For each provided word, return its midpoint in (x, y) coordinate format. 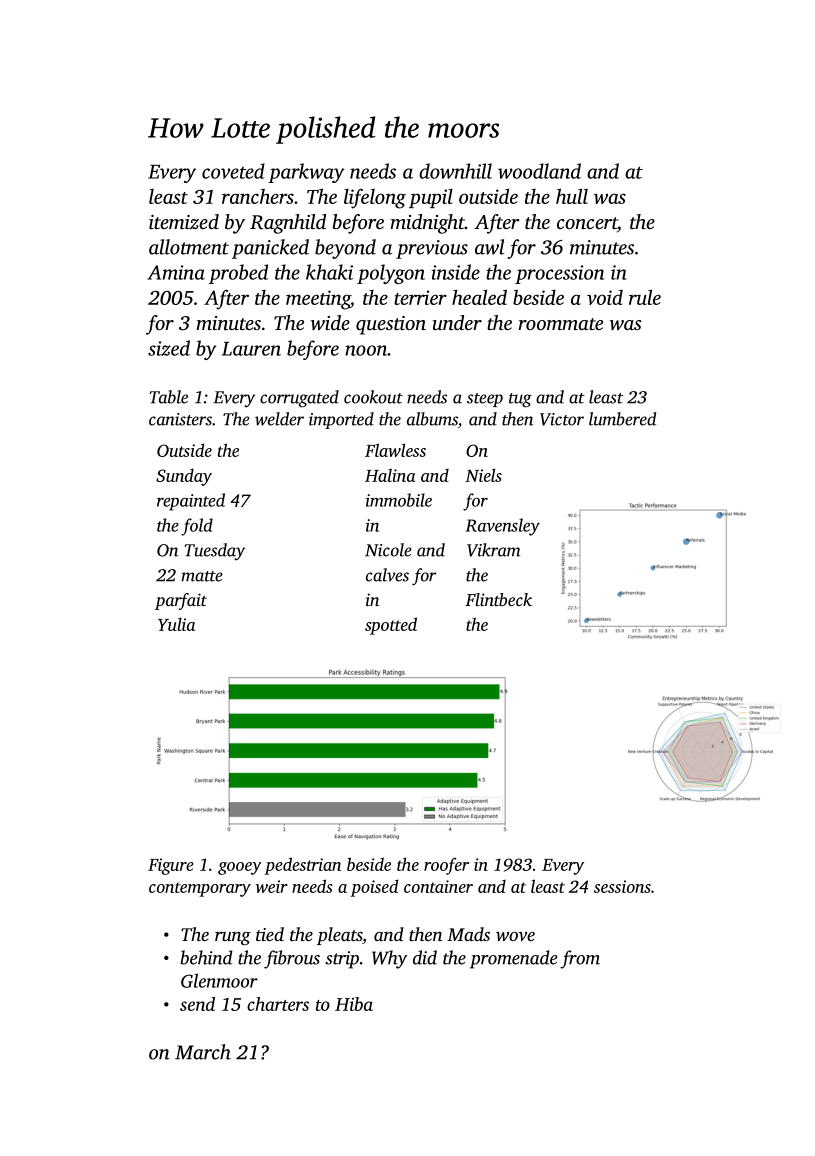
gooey (240, 868)
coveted (233, 171)
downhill (455, 171)
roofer (446, 866)
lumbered (622, 419)
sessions (622, 886)
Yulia (176, 624)
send (197, 1004)
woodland (539, 171)
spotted (391, 626)
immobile (399, 500)
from (580, 959)
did (425, 957)
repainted (191, 502)
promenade (513, 959)
